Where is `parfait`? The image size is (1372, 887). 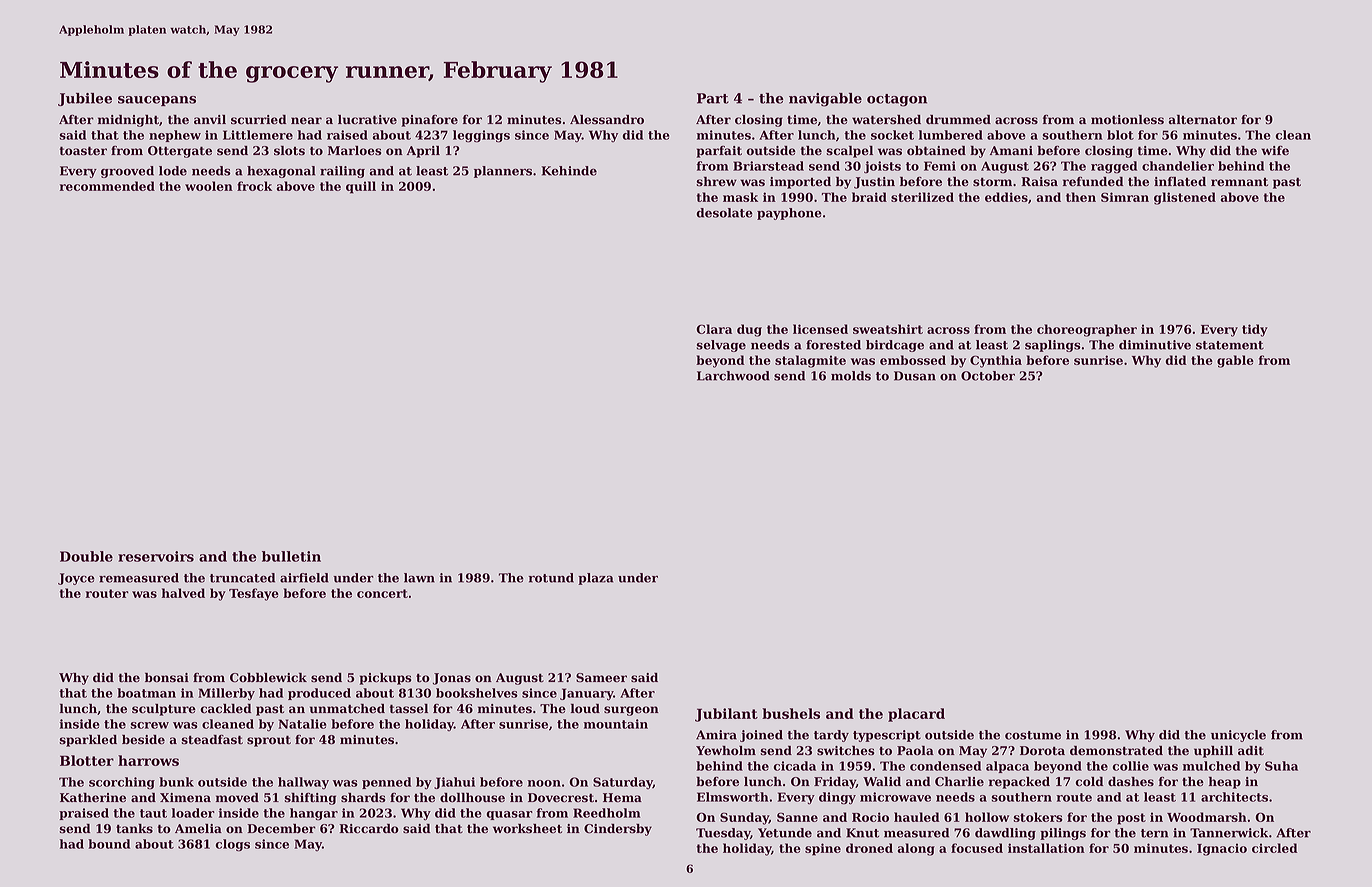
parfait is located at coordinates (719, 152).
